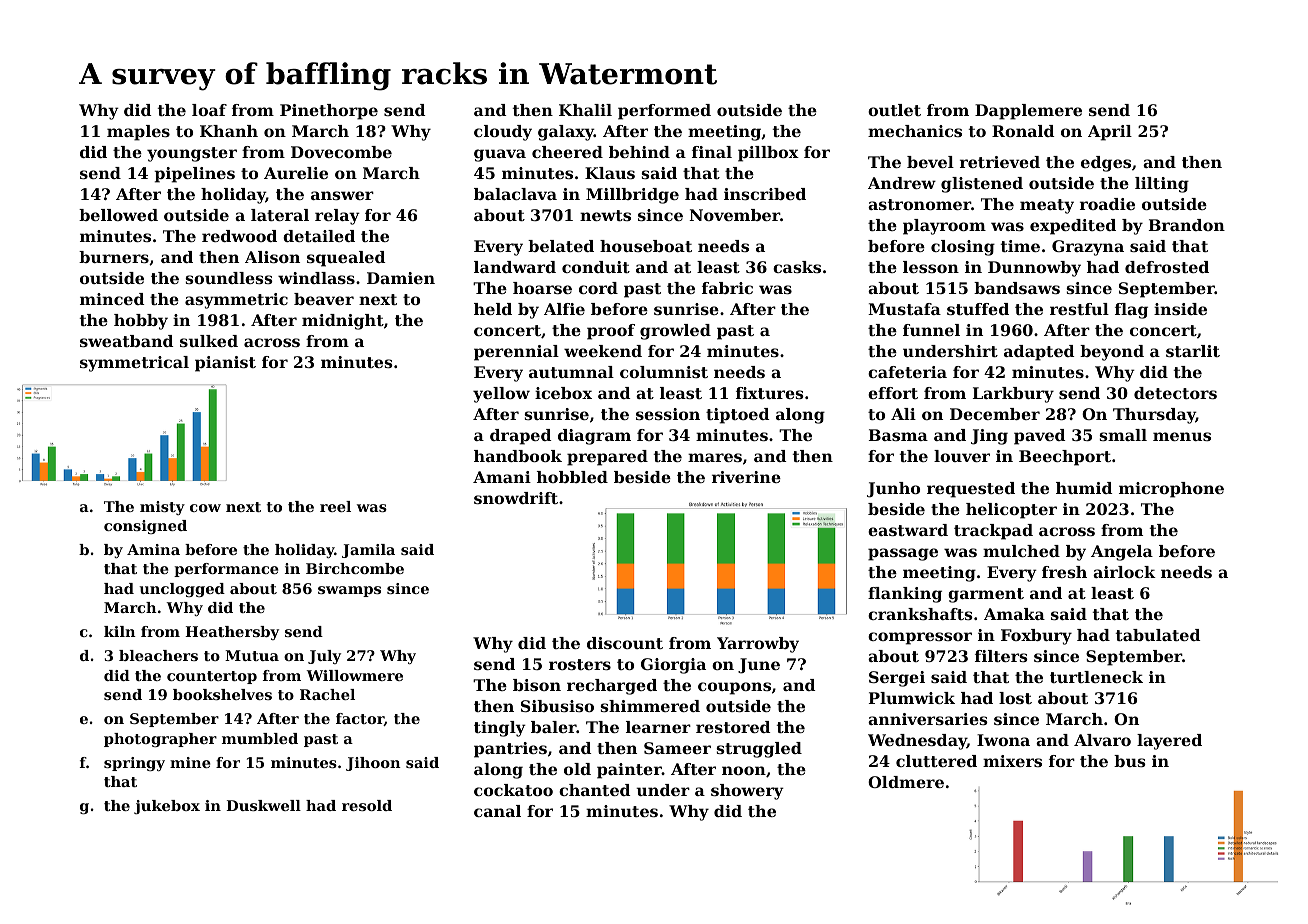 Image resolution: width=1308 pixels, height=924 pixels. What do you see at coordinates (585, 110) in the page?
I see `Khalil` at bounding box center [585, 110].
